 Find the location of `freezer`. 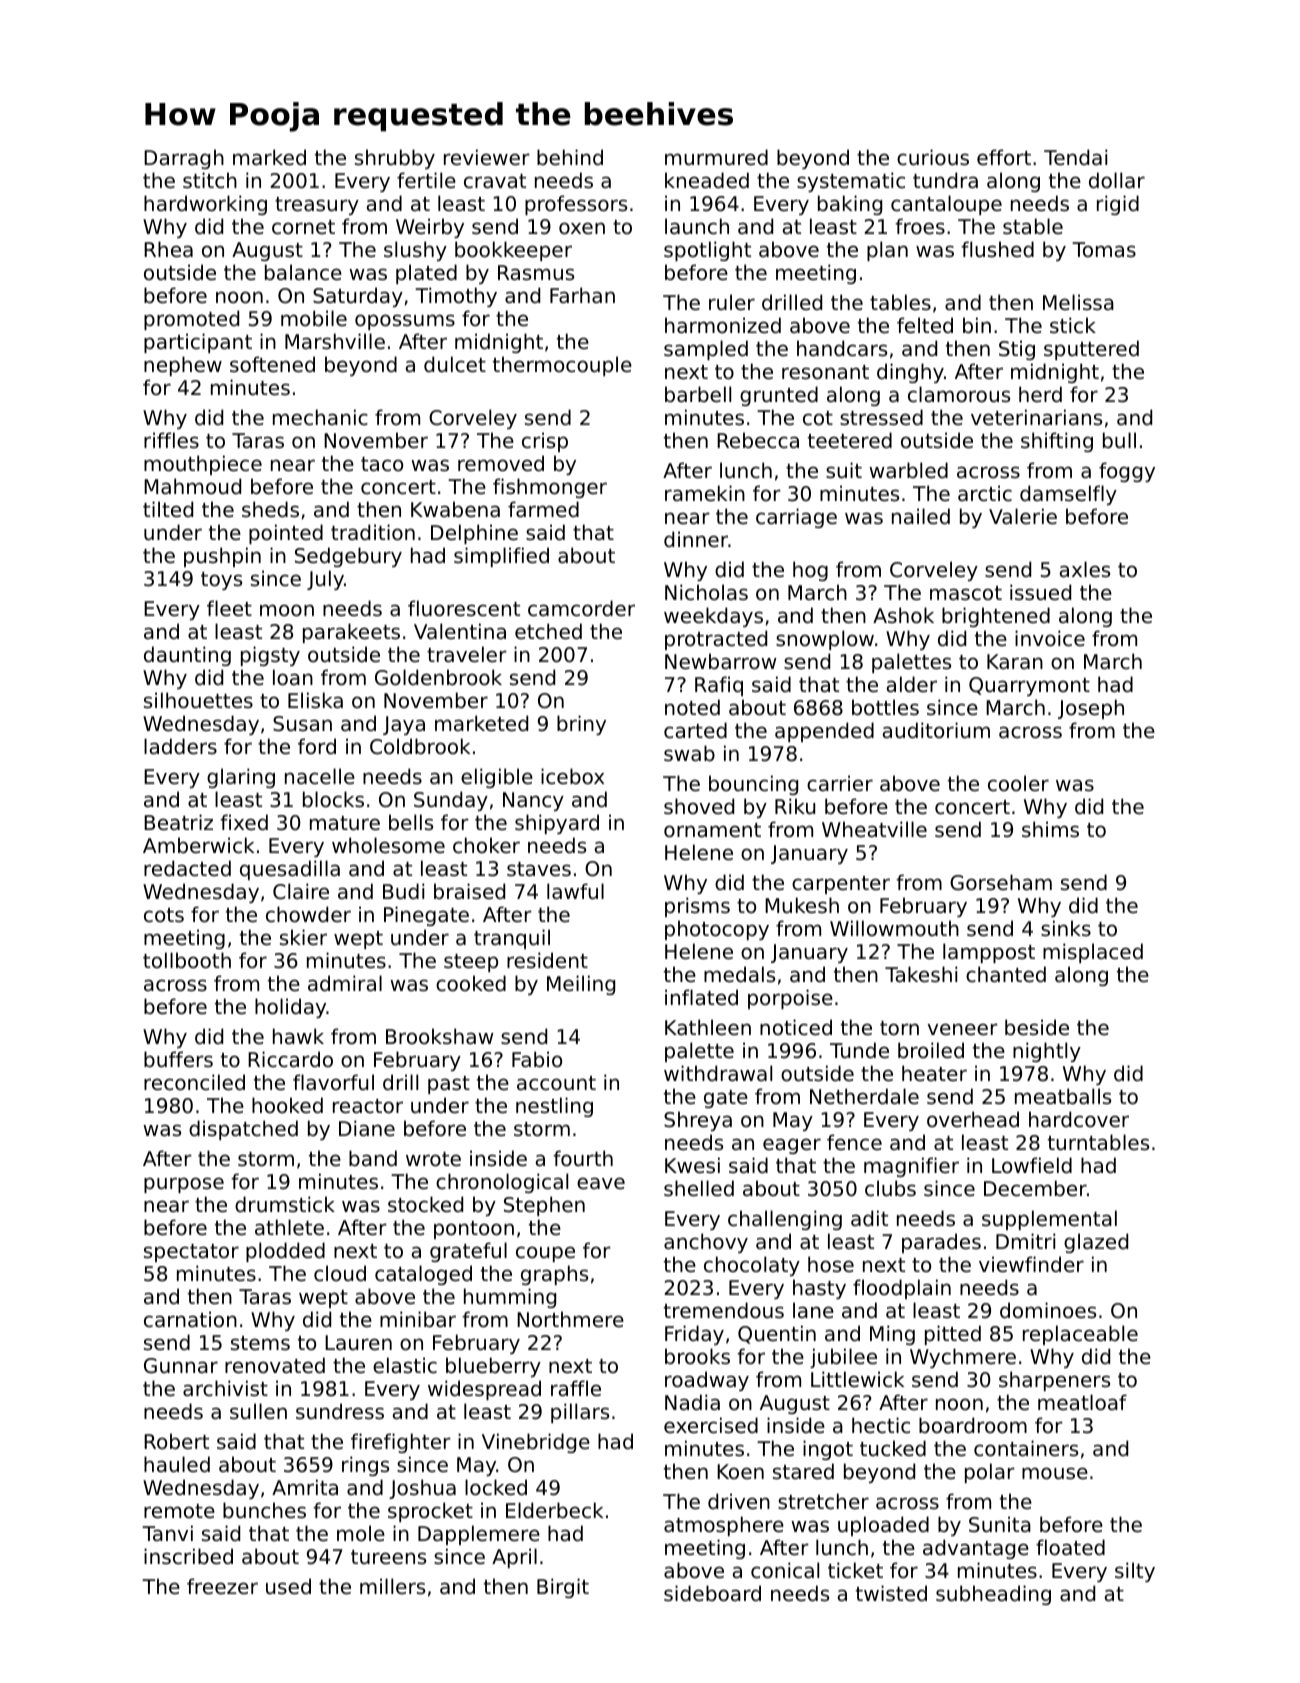

freezer is located at coordinates (222, 1586).
